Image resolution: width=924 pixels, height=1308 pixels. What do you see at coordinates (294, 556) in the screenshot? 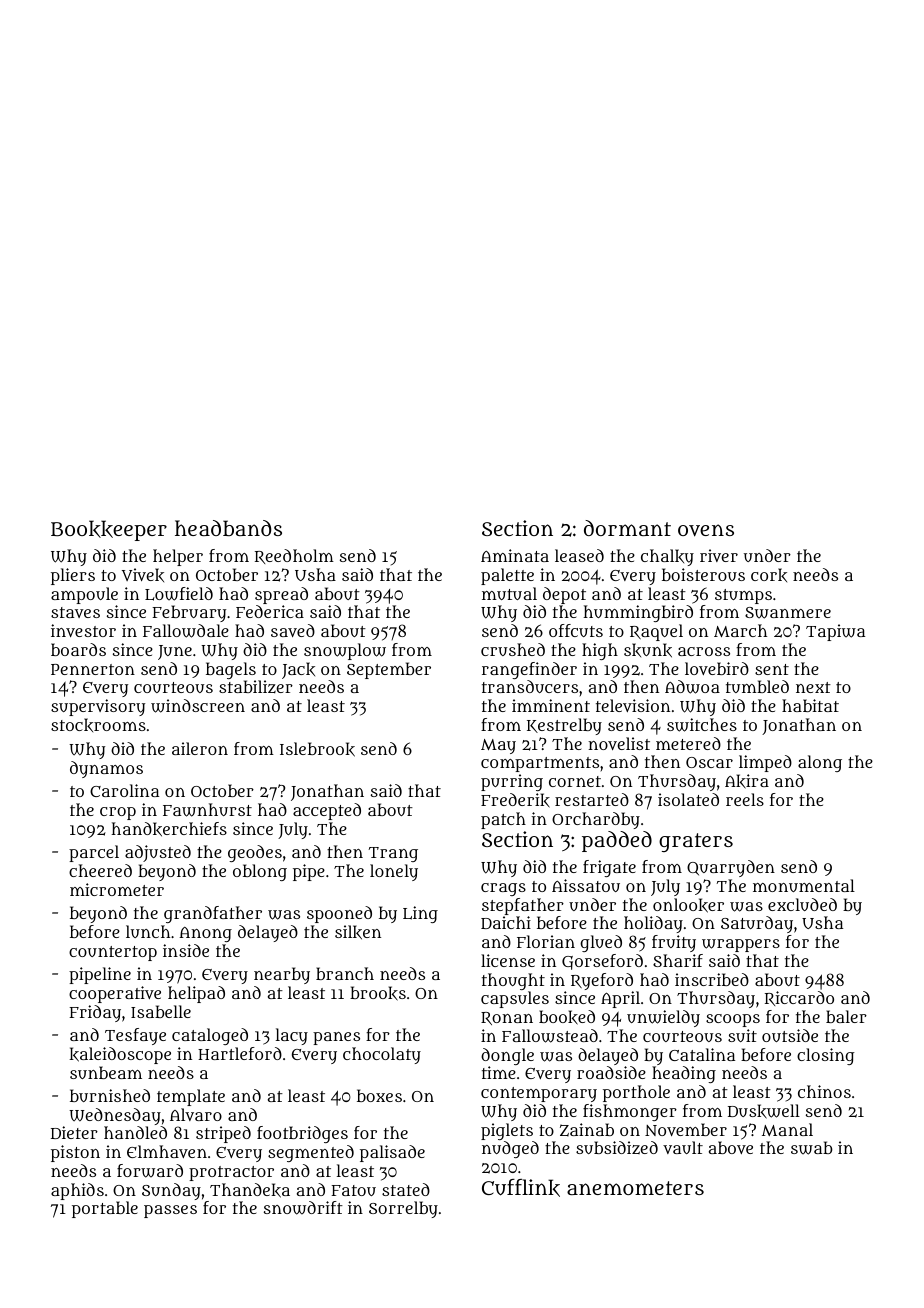
I see `Reedholm` at bounding box center [294, 556].
